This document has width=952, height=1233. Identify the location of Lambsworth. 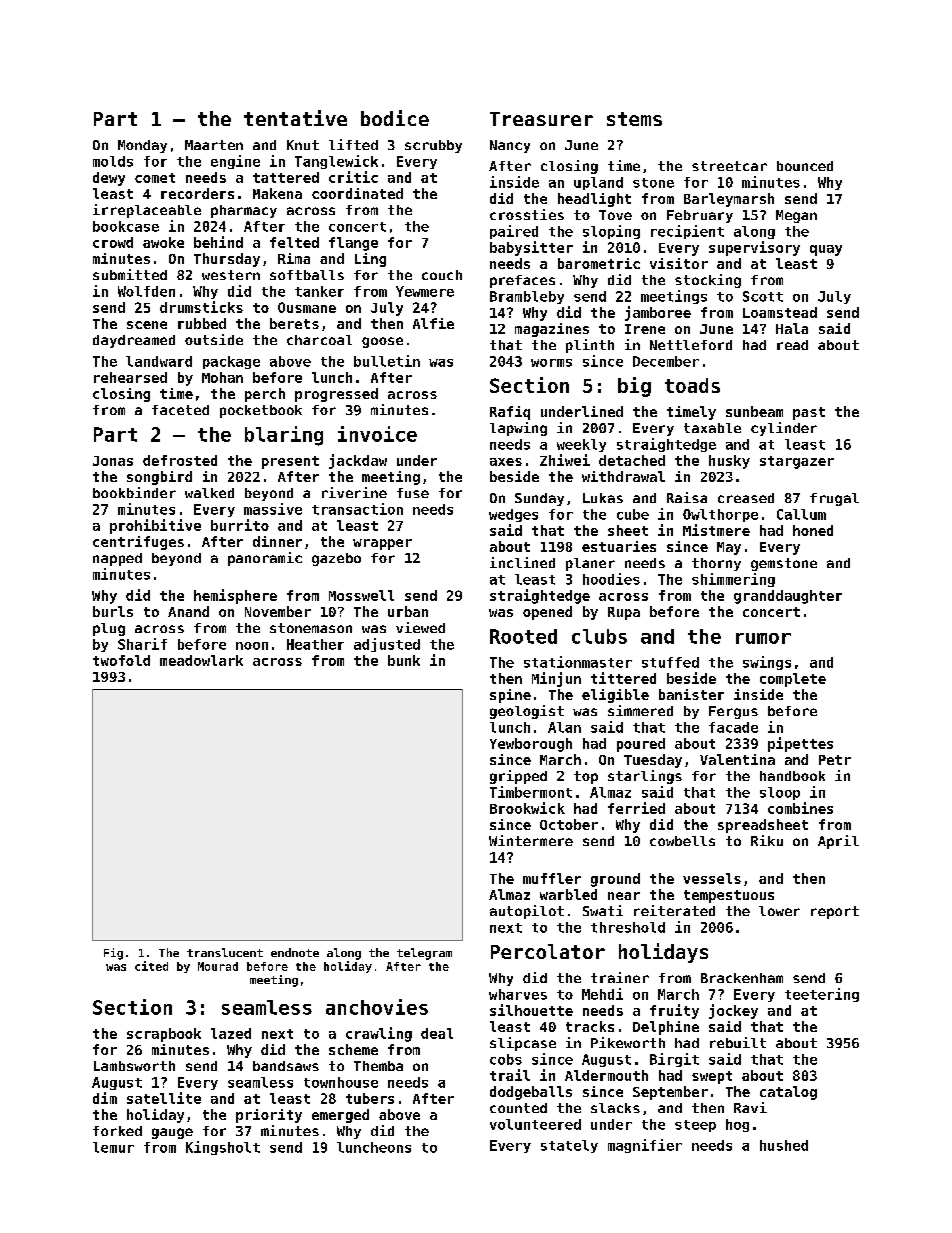
(134, 1066).
